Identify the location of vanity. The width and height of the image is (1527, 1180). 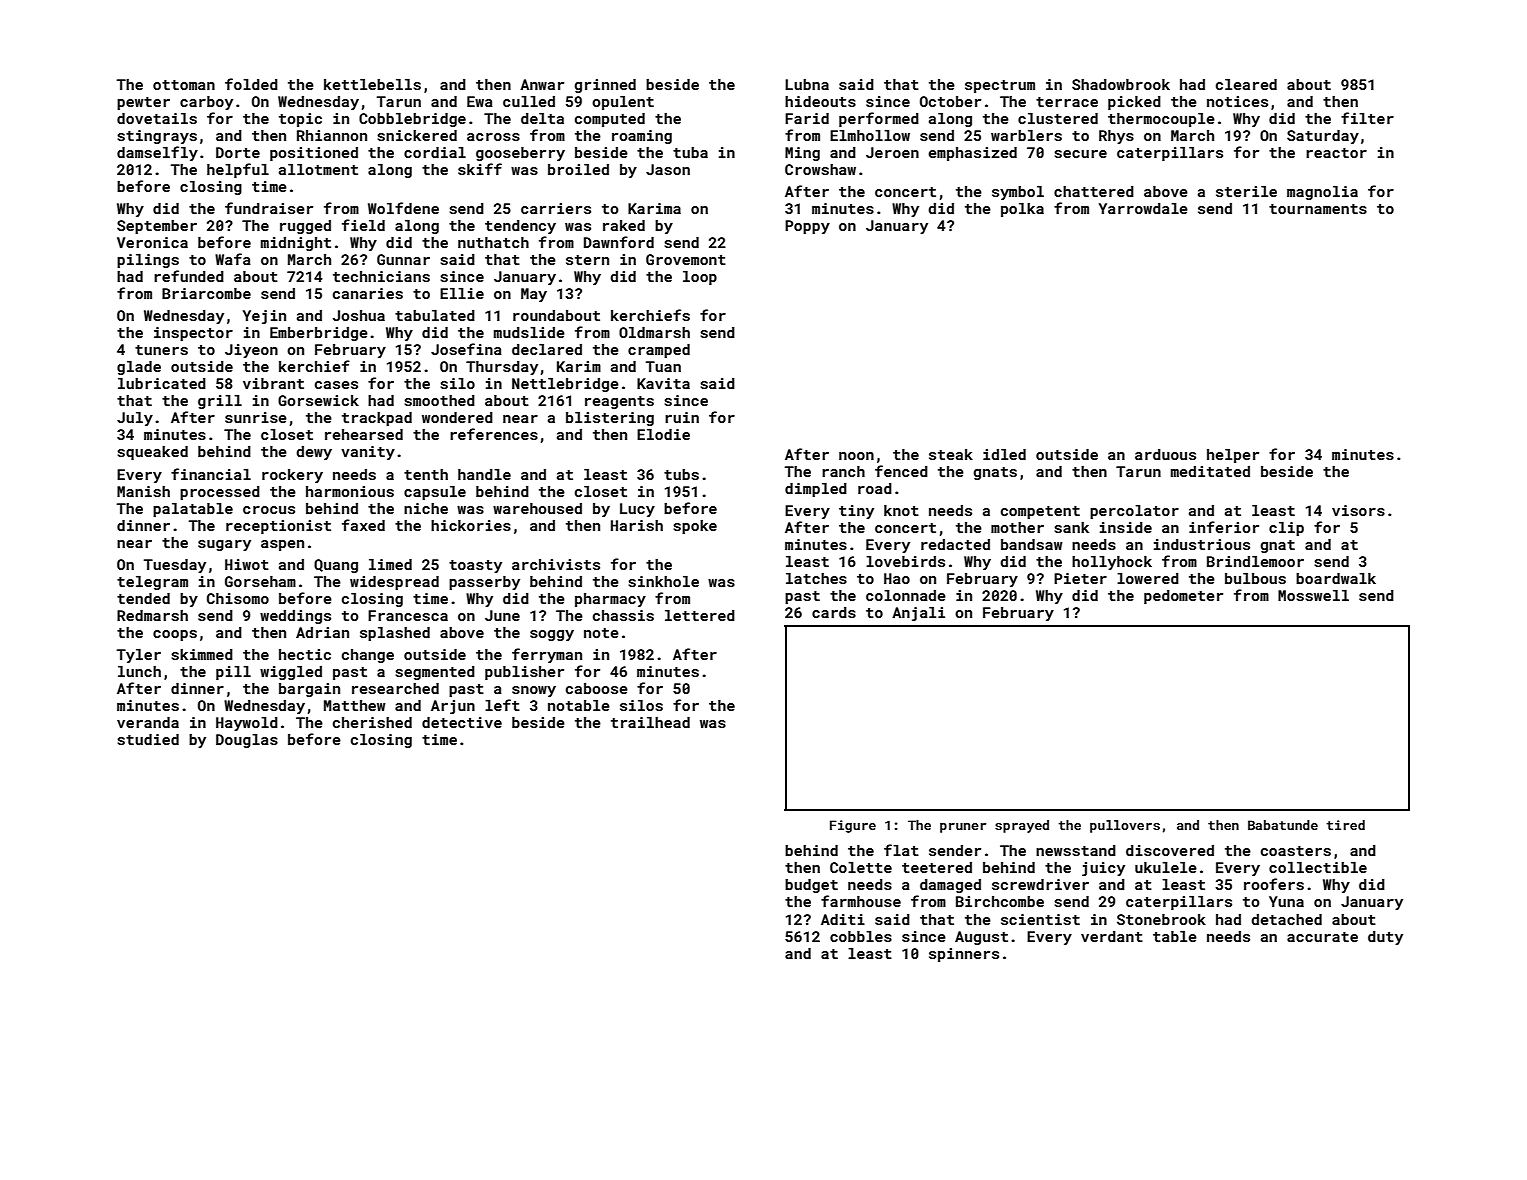
(368, 453).
